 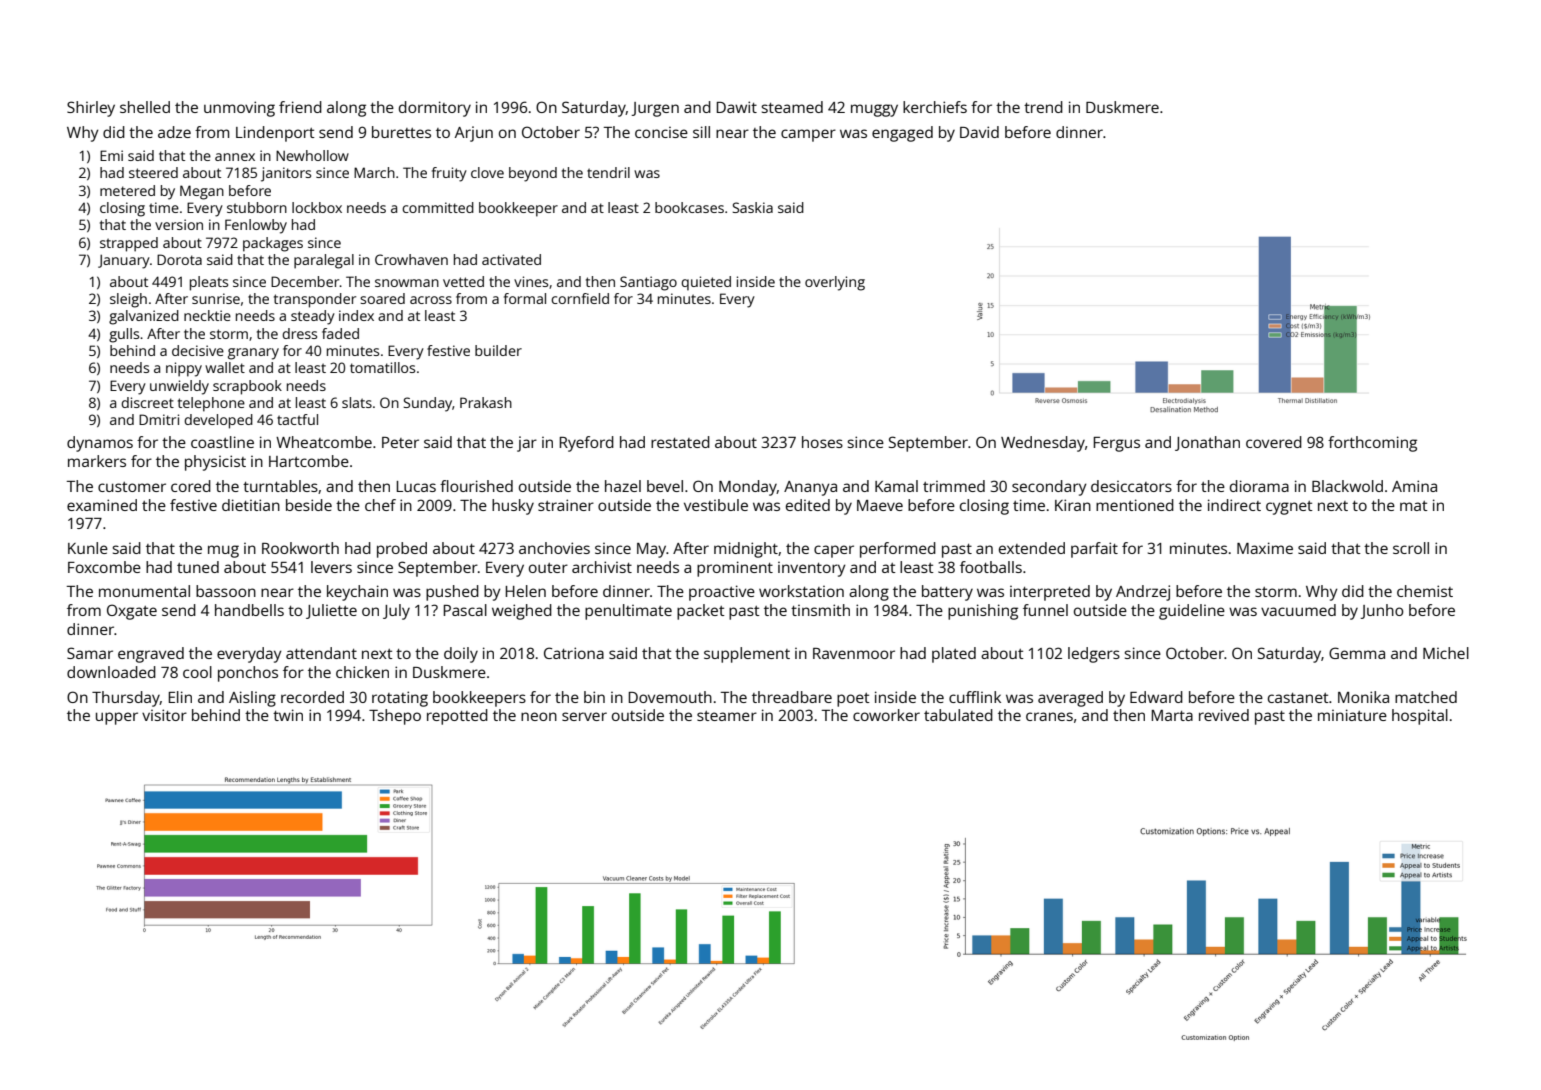 I want to click on turntables, so click(x=280, y=486).
